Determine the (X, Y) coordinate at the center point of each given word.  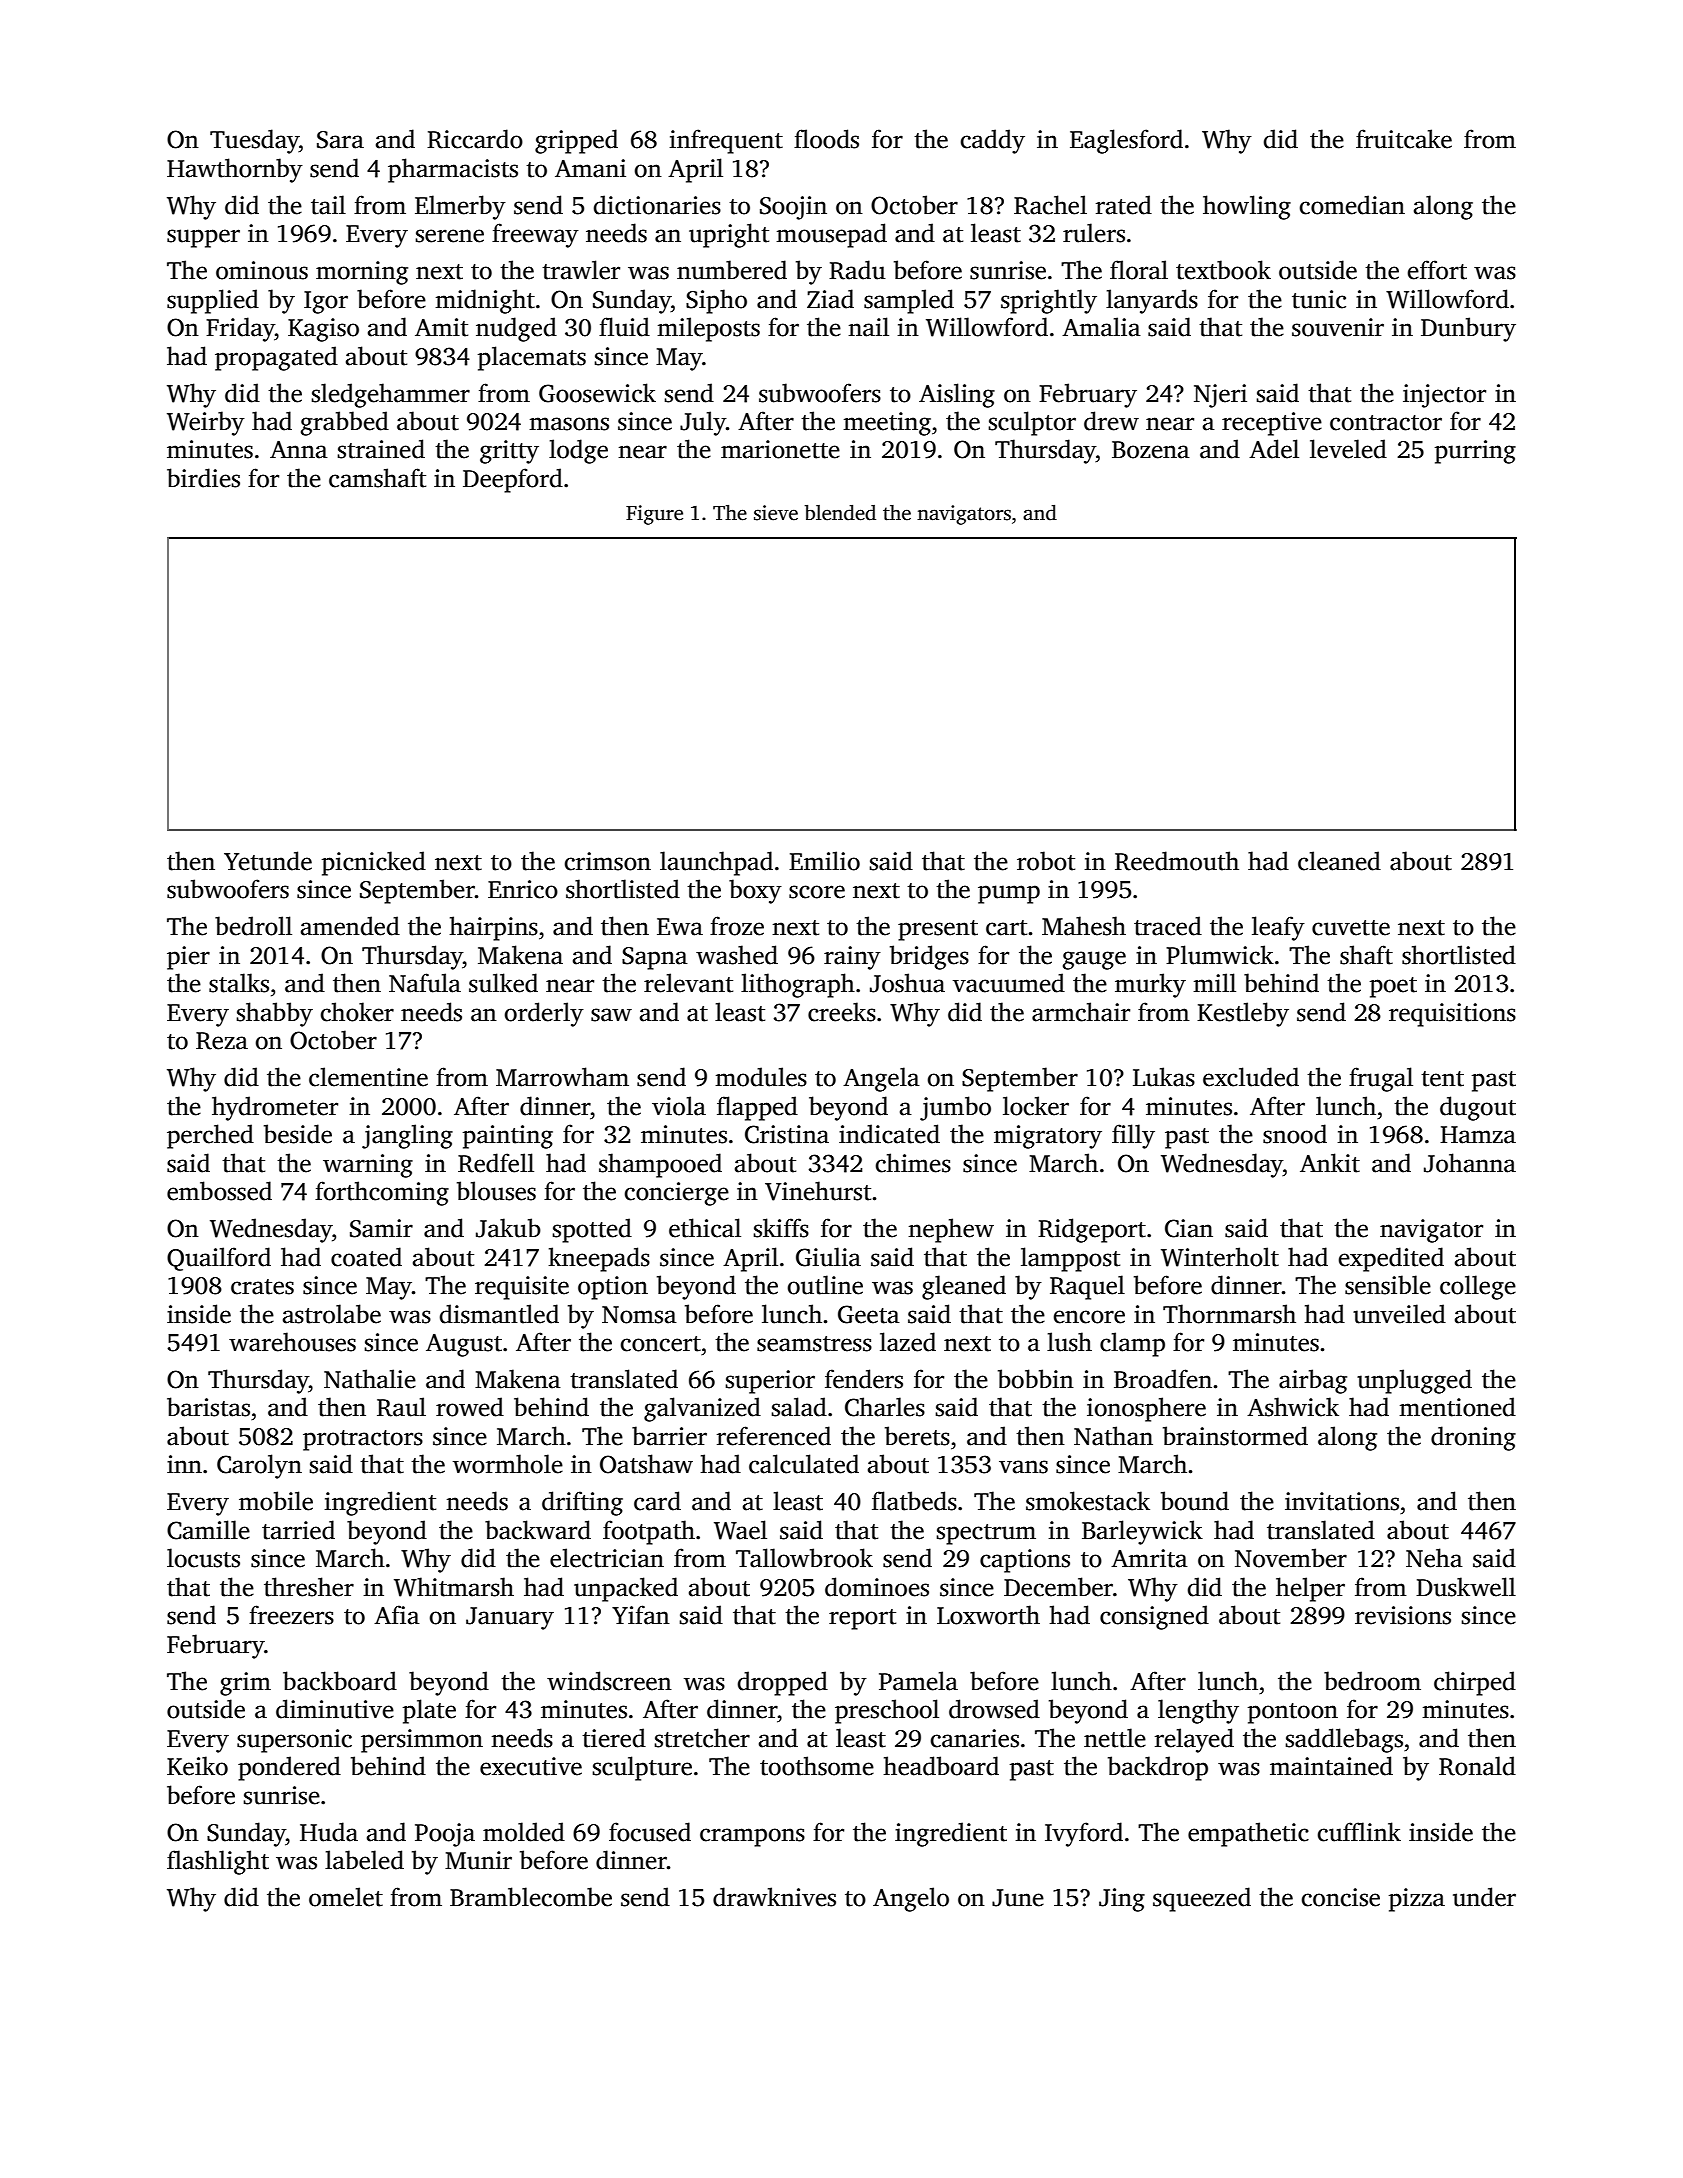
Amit (441, 327)
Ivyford (1084, 1834)
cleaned (1339, 861)
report (862, 1619)
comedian (1352, 205)
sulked (503, 983)
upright (729, 235)
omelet (346, 1897)
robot (1046, 861)
